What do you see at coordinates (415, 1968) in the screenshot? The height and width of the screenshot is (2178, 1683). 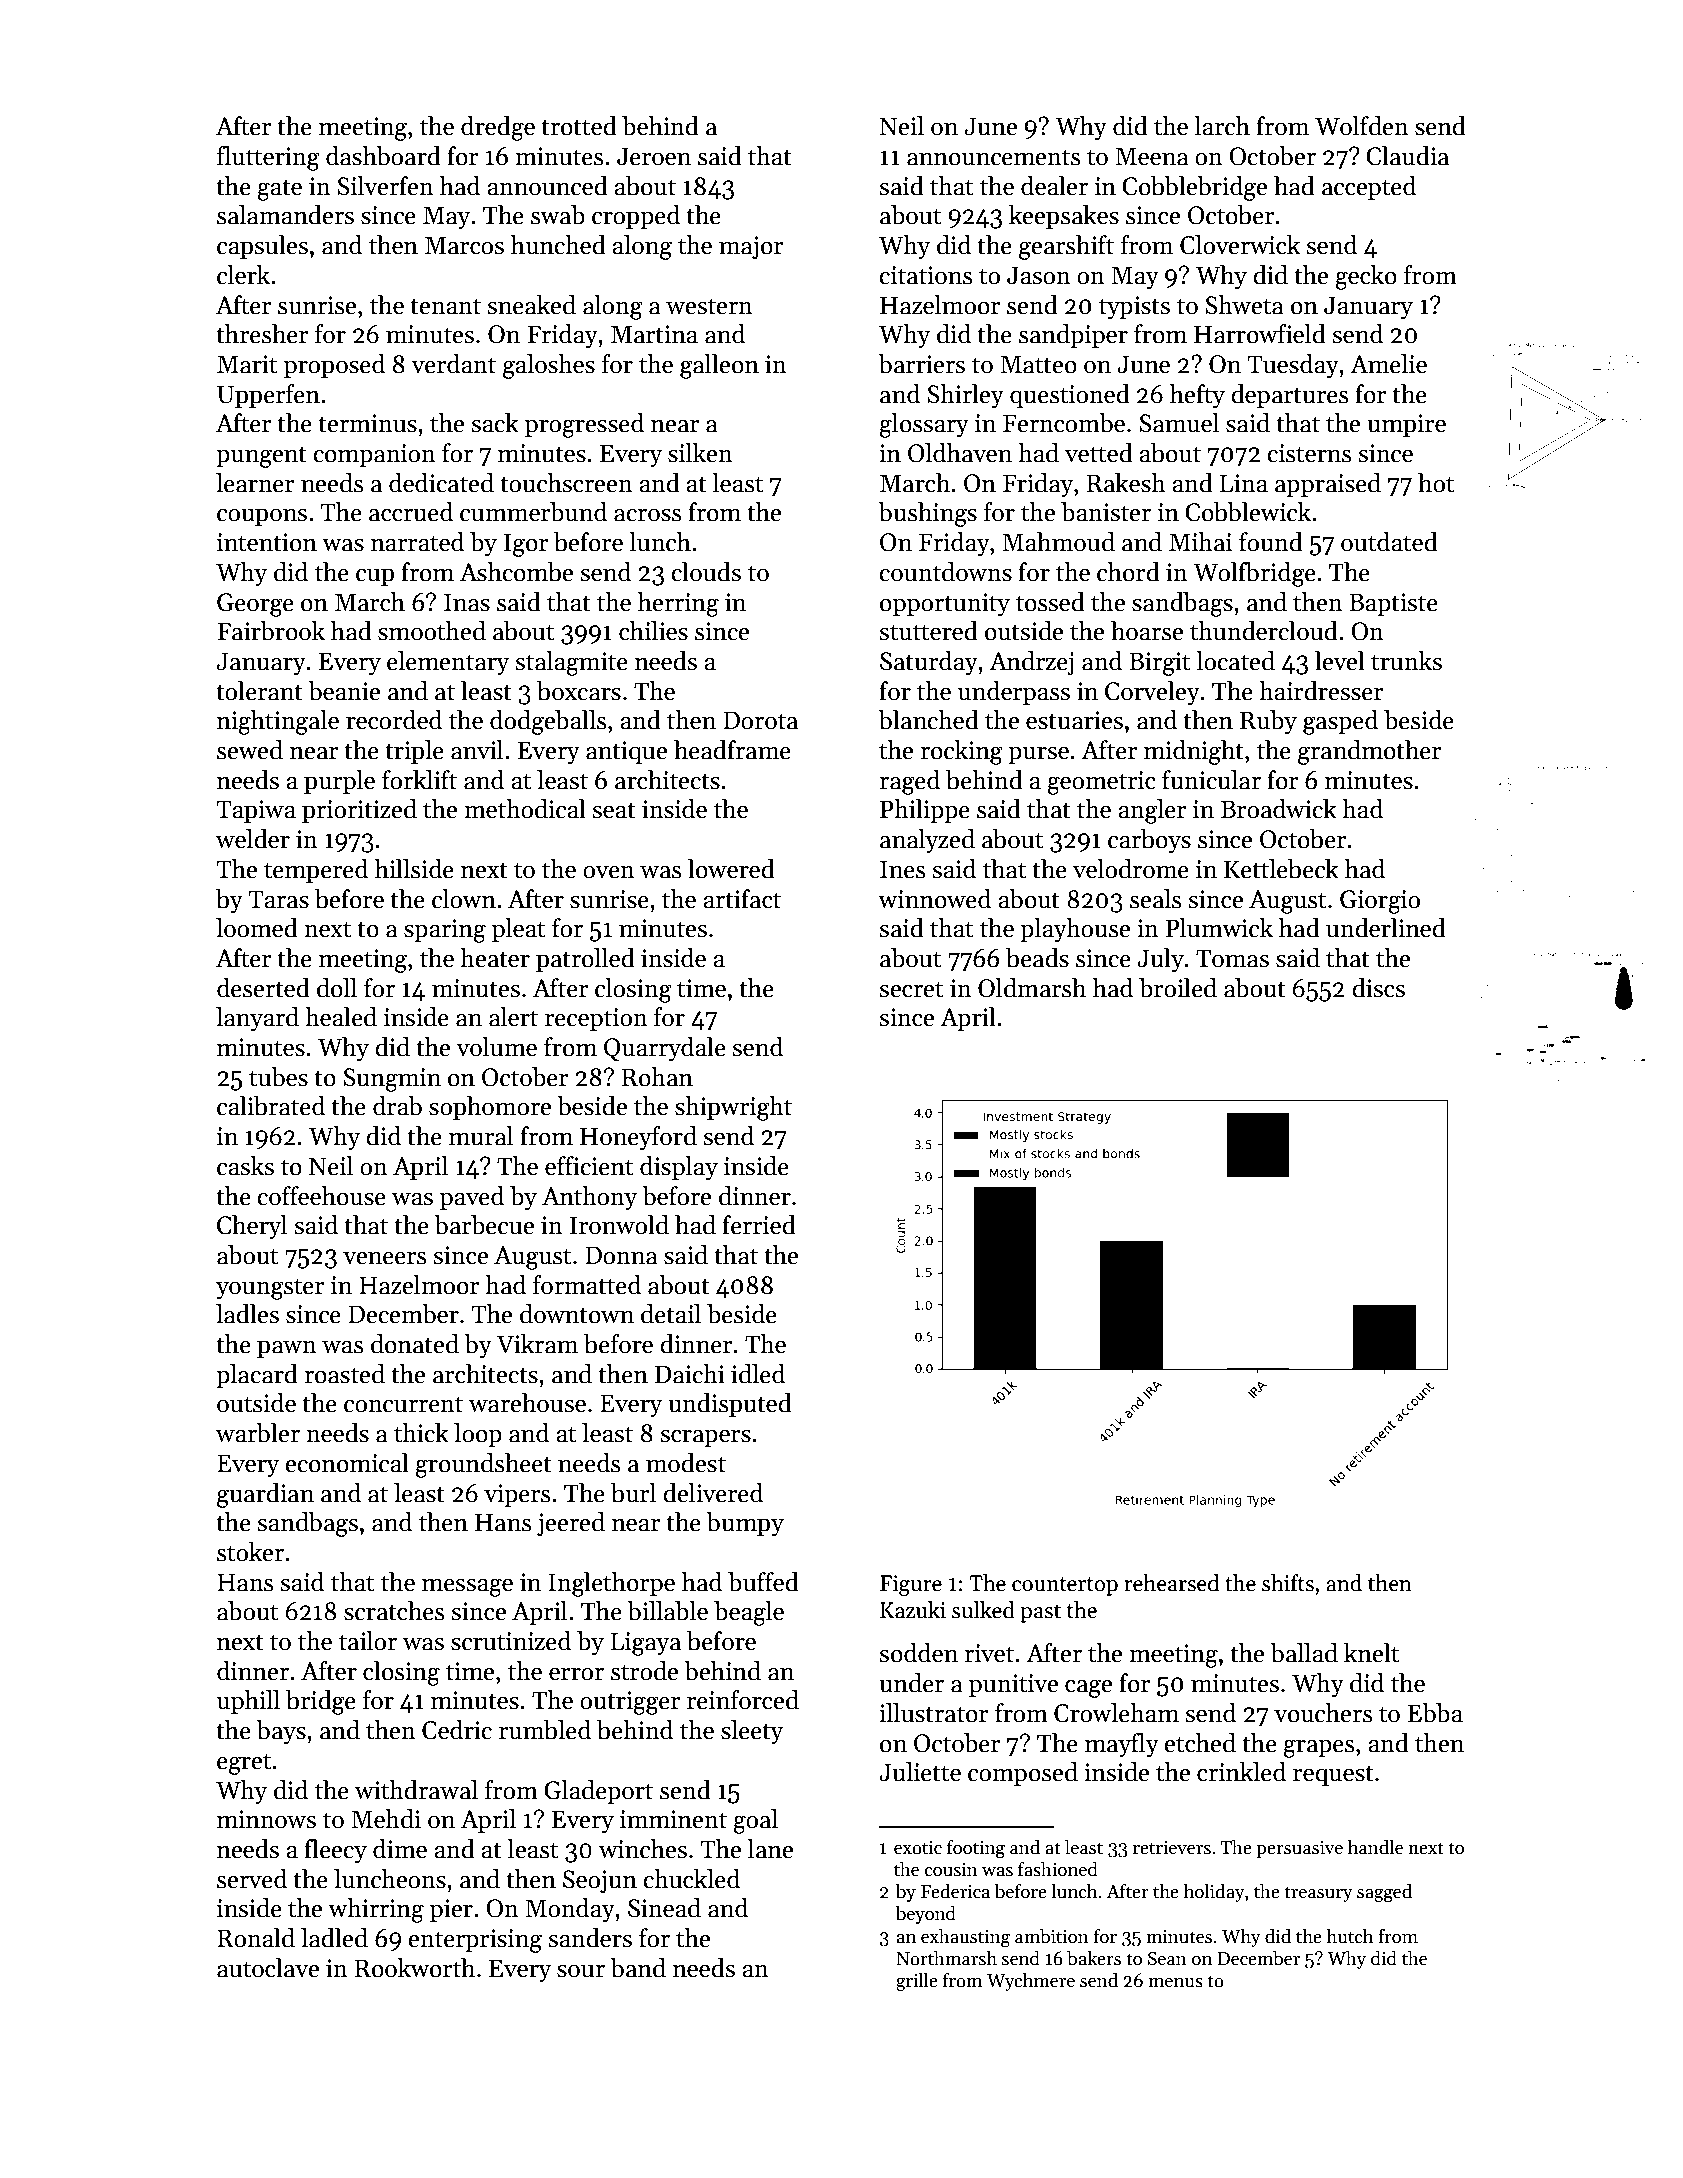 I see `Rookworth` at bounding box center [415, 1968].
